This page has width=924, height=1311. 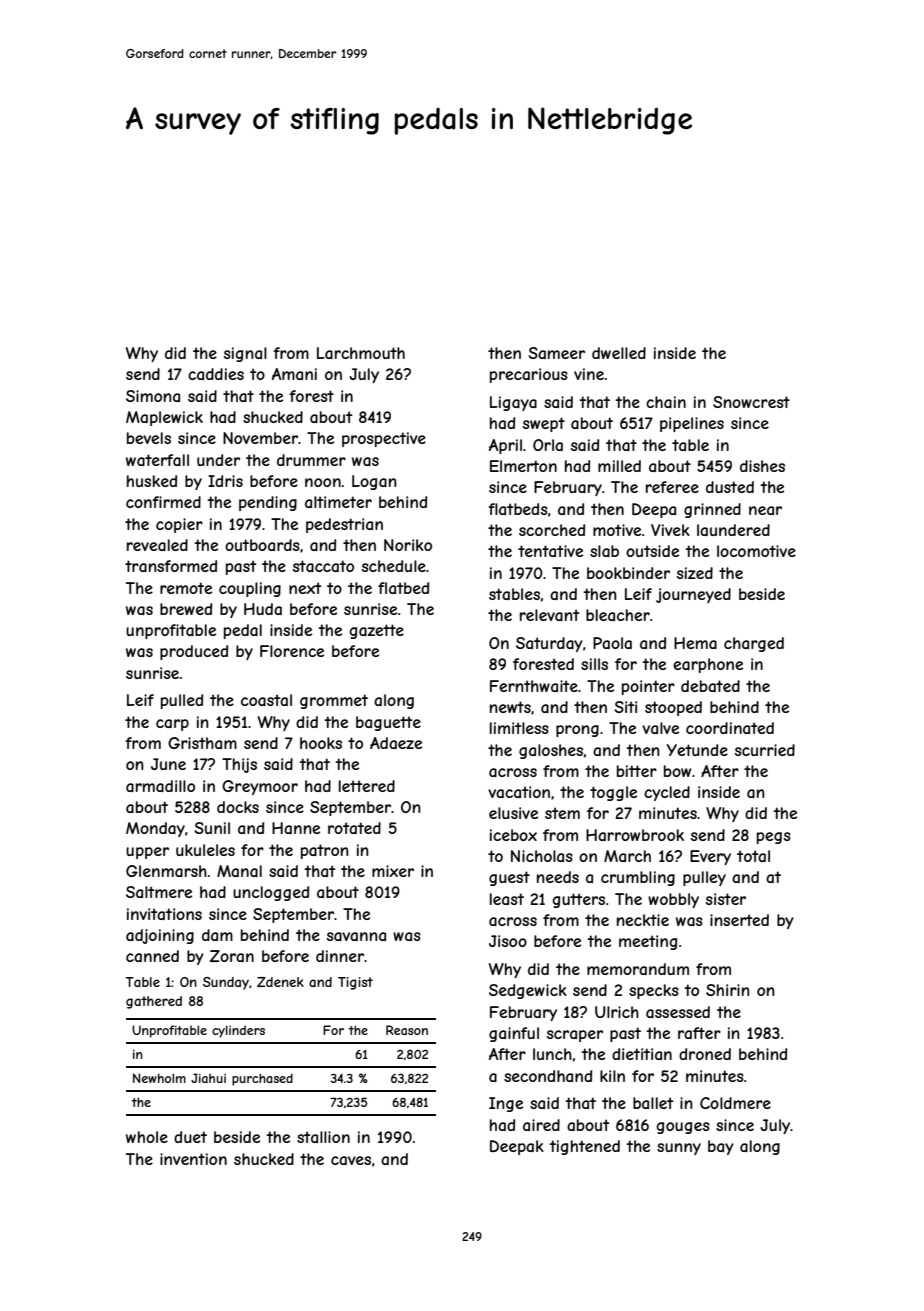 What do you see at coordinates (695, 573) in the page?
I see `sized` at bounding box center [695, 573].
